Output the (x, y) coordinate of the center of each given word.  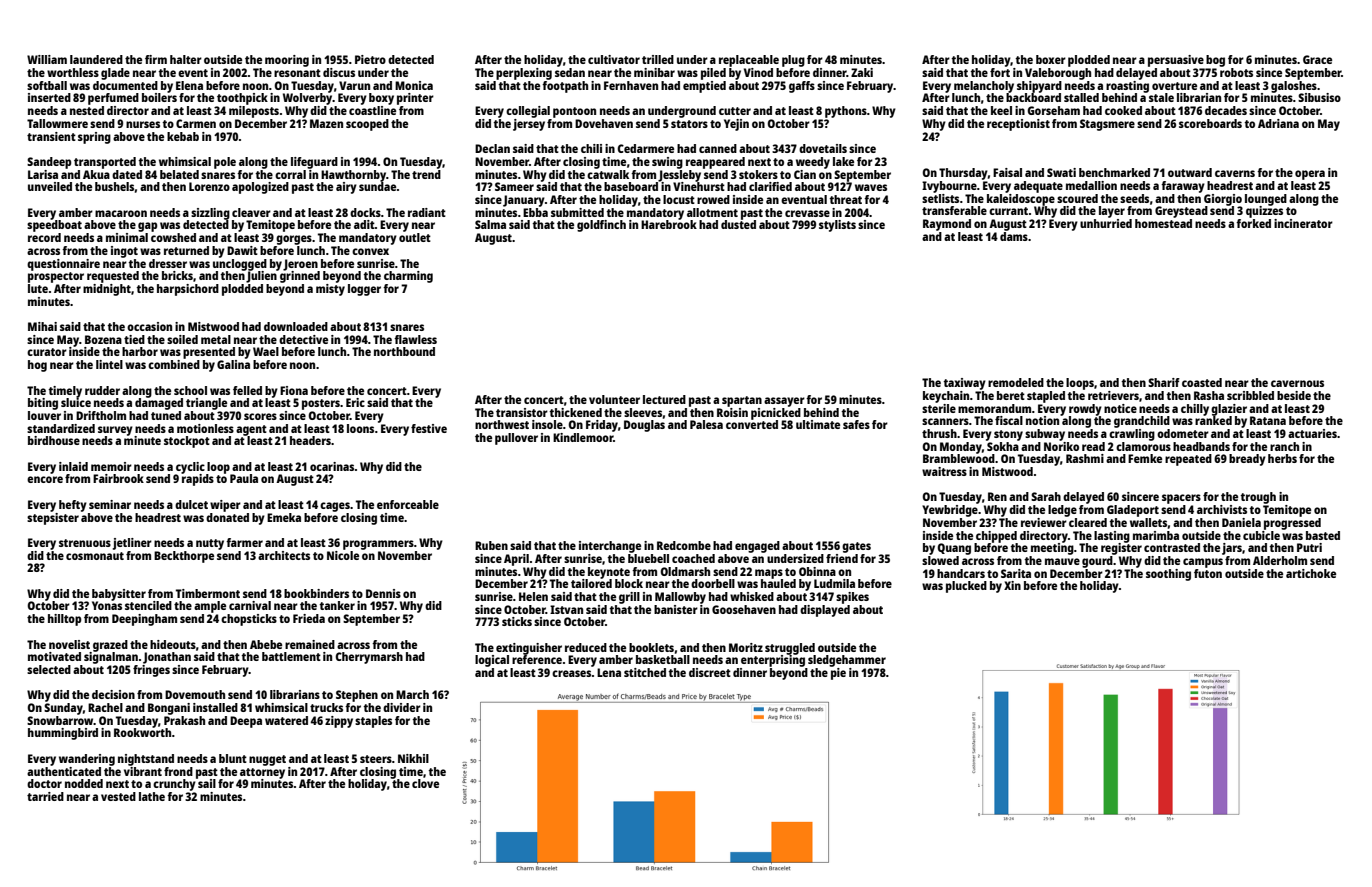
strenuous (85, 543)
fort (1000, 72)
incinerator (1303, 223)
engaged (757, 547)
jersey (529, 125)
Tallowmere (57, 123)
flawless (415, 339)
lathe (152, 796)
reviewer (1044, 522)
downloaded (296, 326)
